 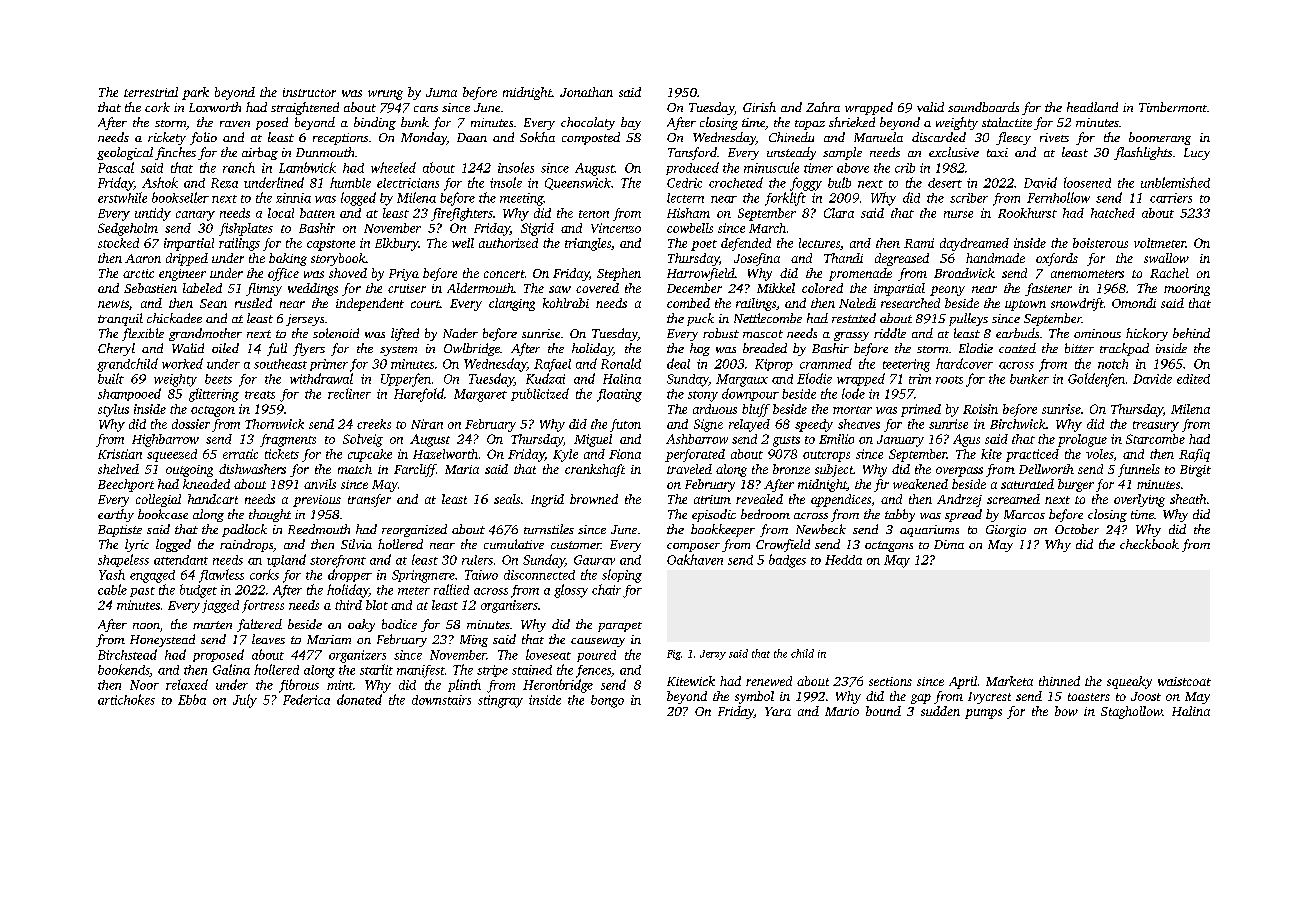 I want to click on roots, so click(x=949, y=380).
